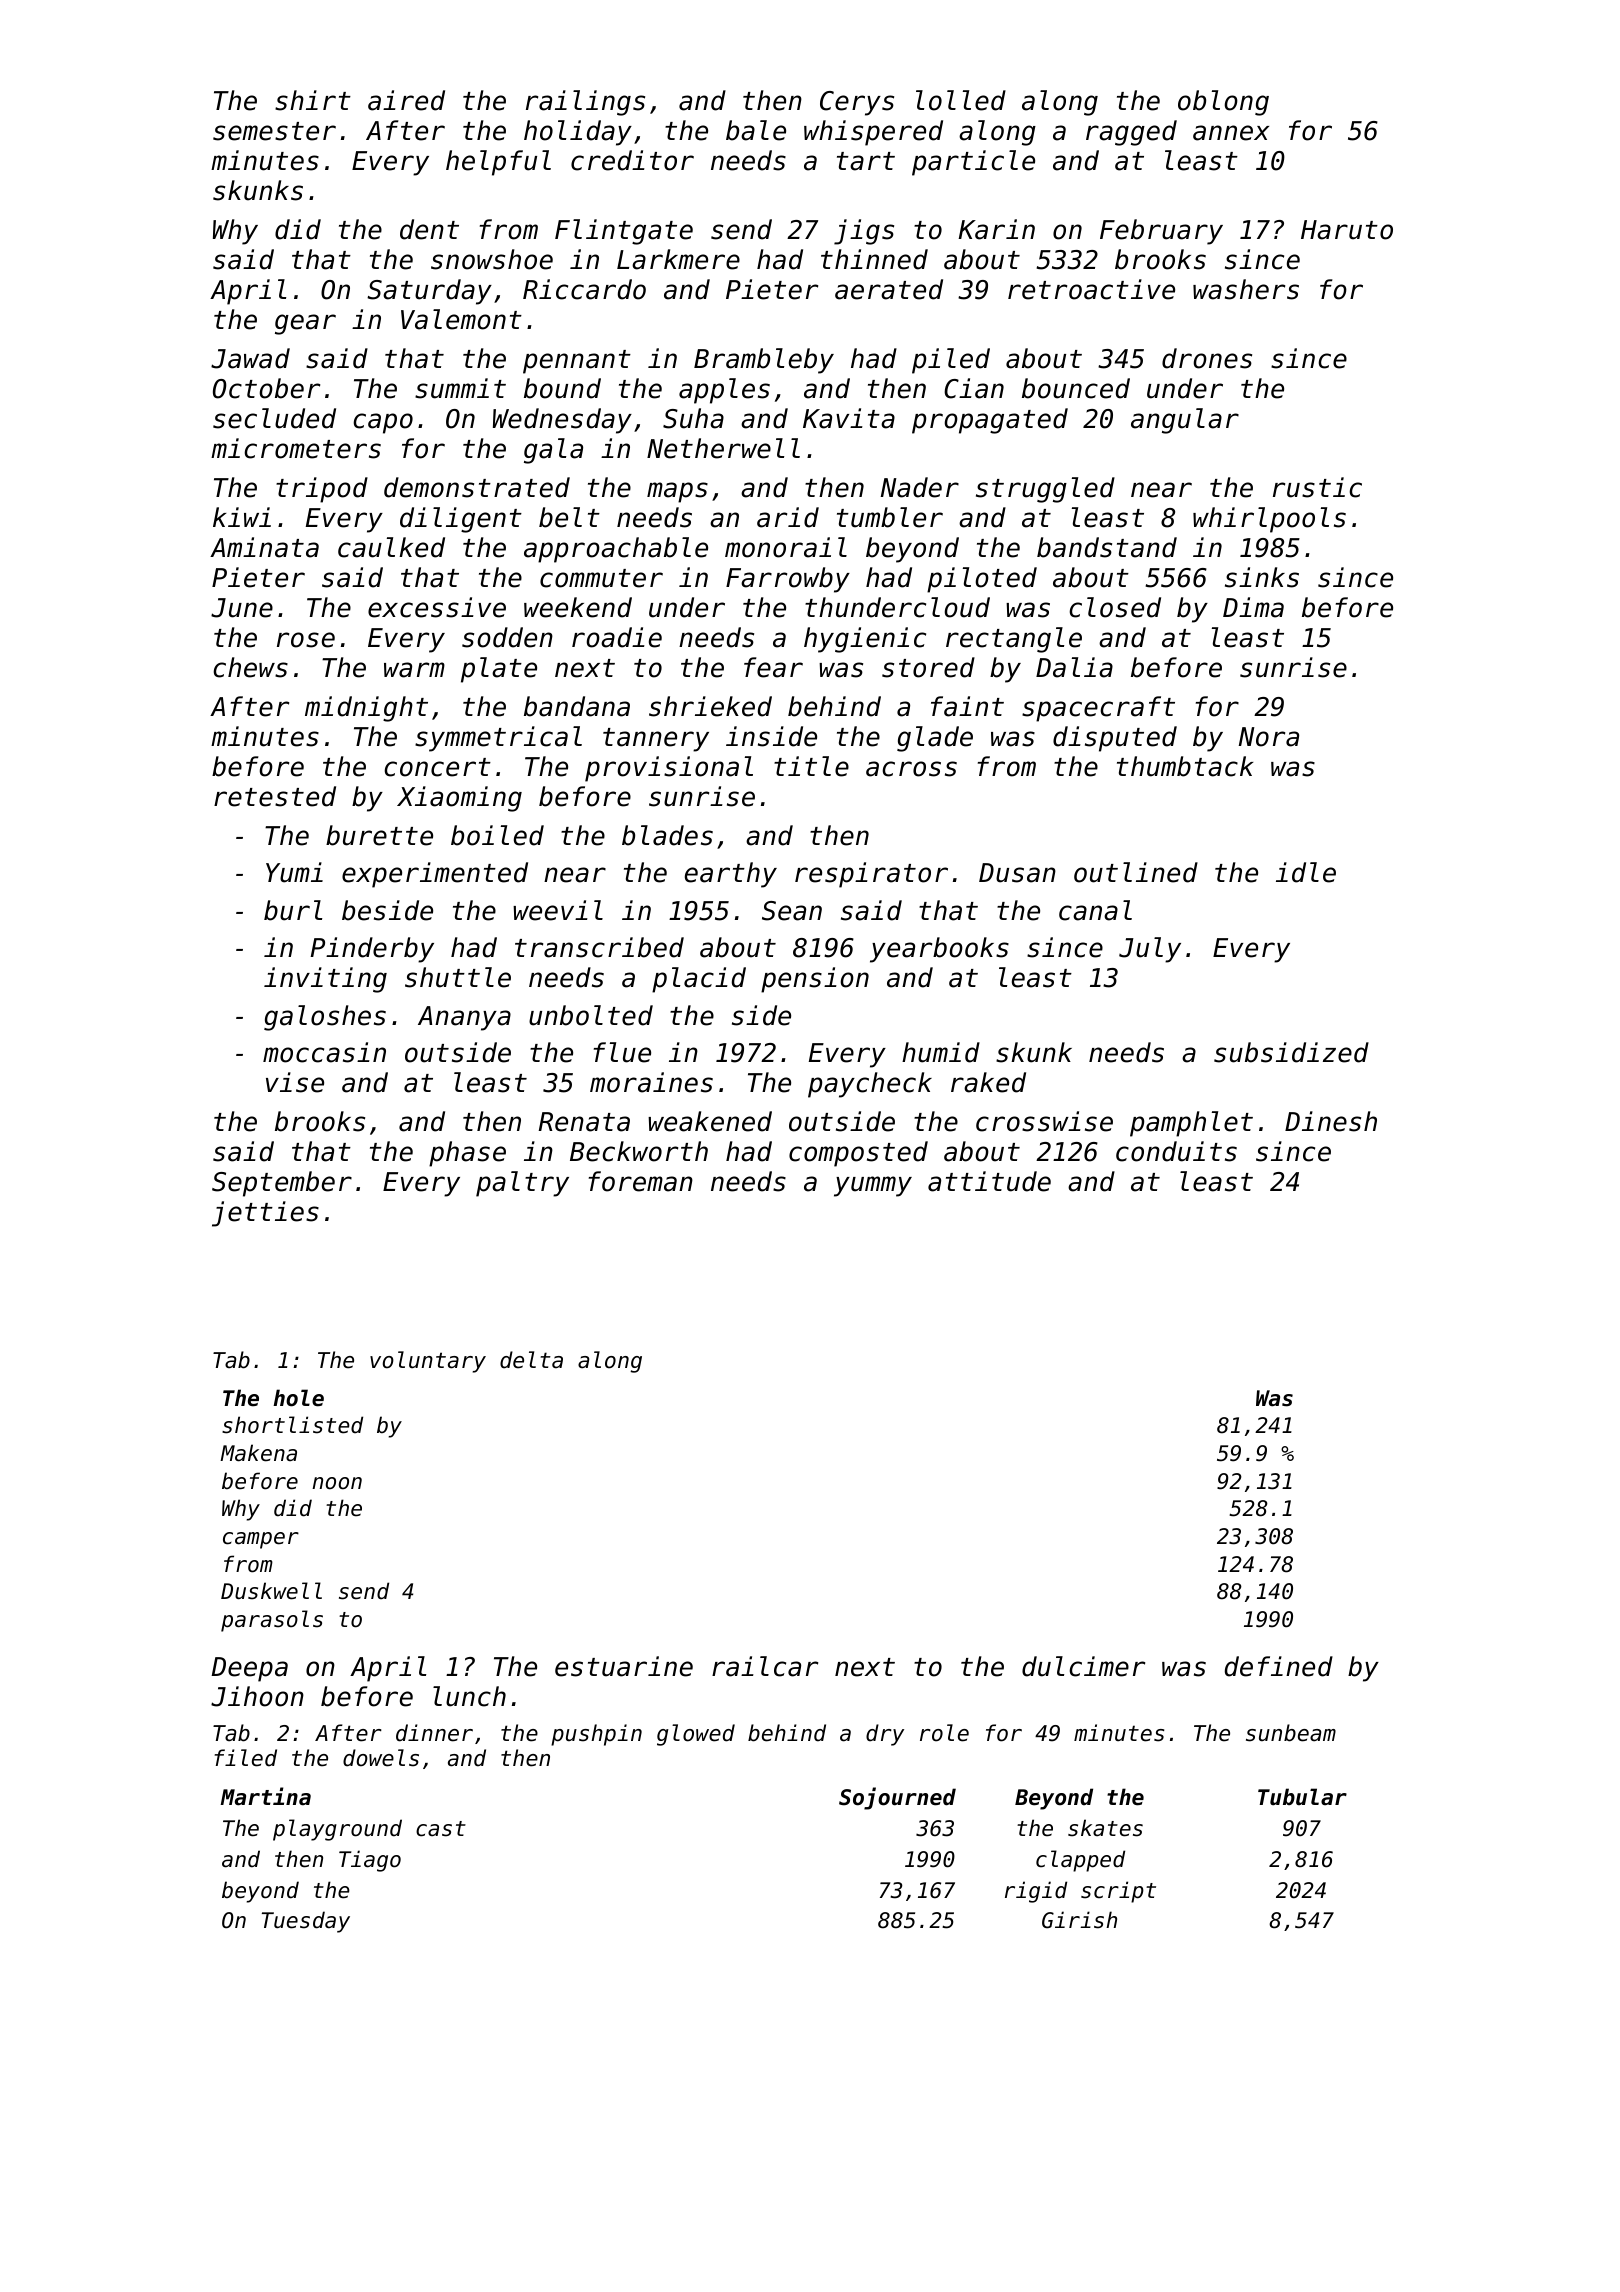  I want to click on conduits, so click(1176, 1151).
